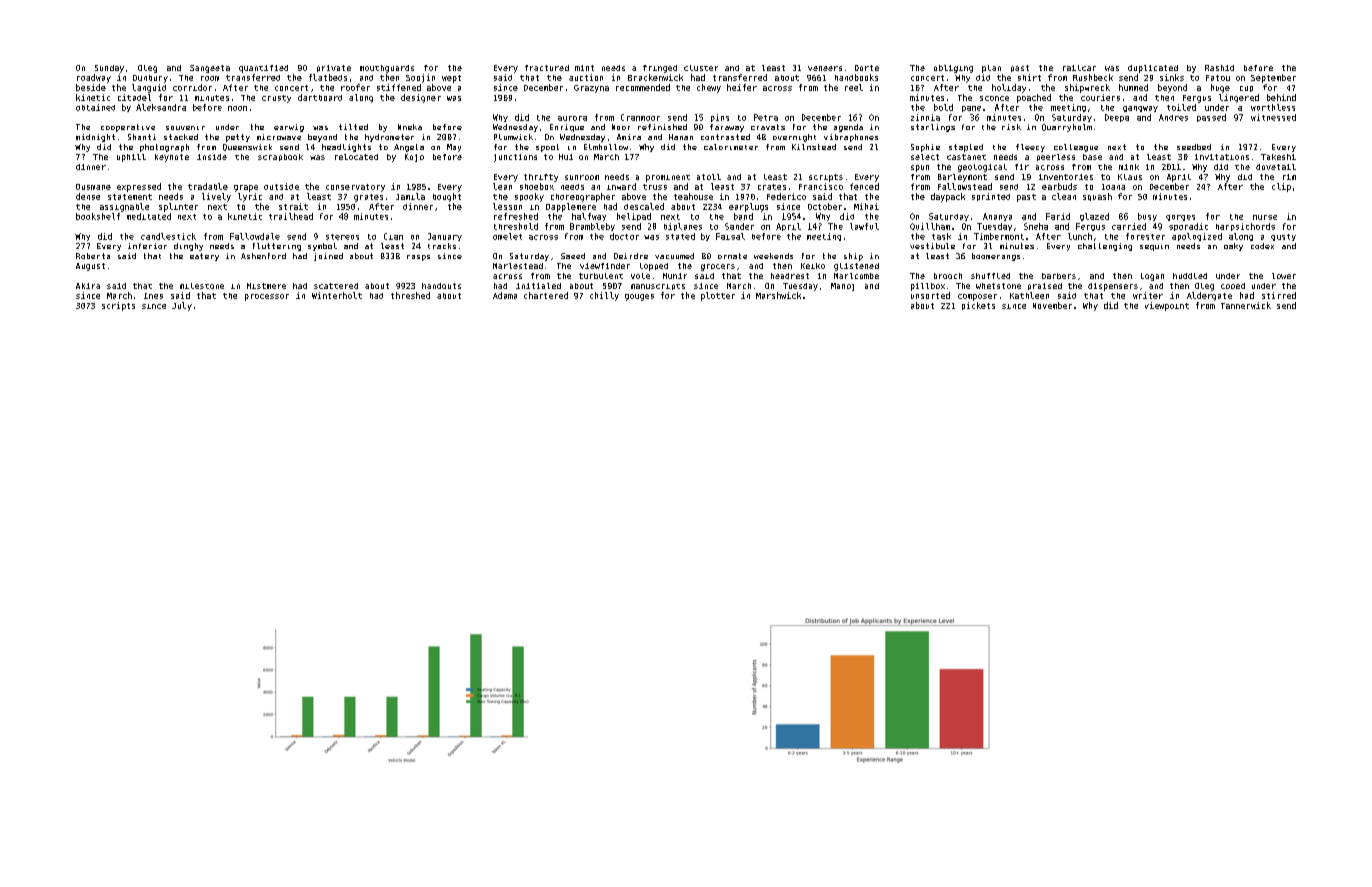 The width and height of the screenshot is (1372, 887). I want to click on pickets, so click(978, 306).
